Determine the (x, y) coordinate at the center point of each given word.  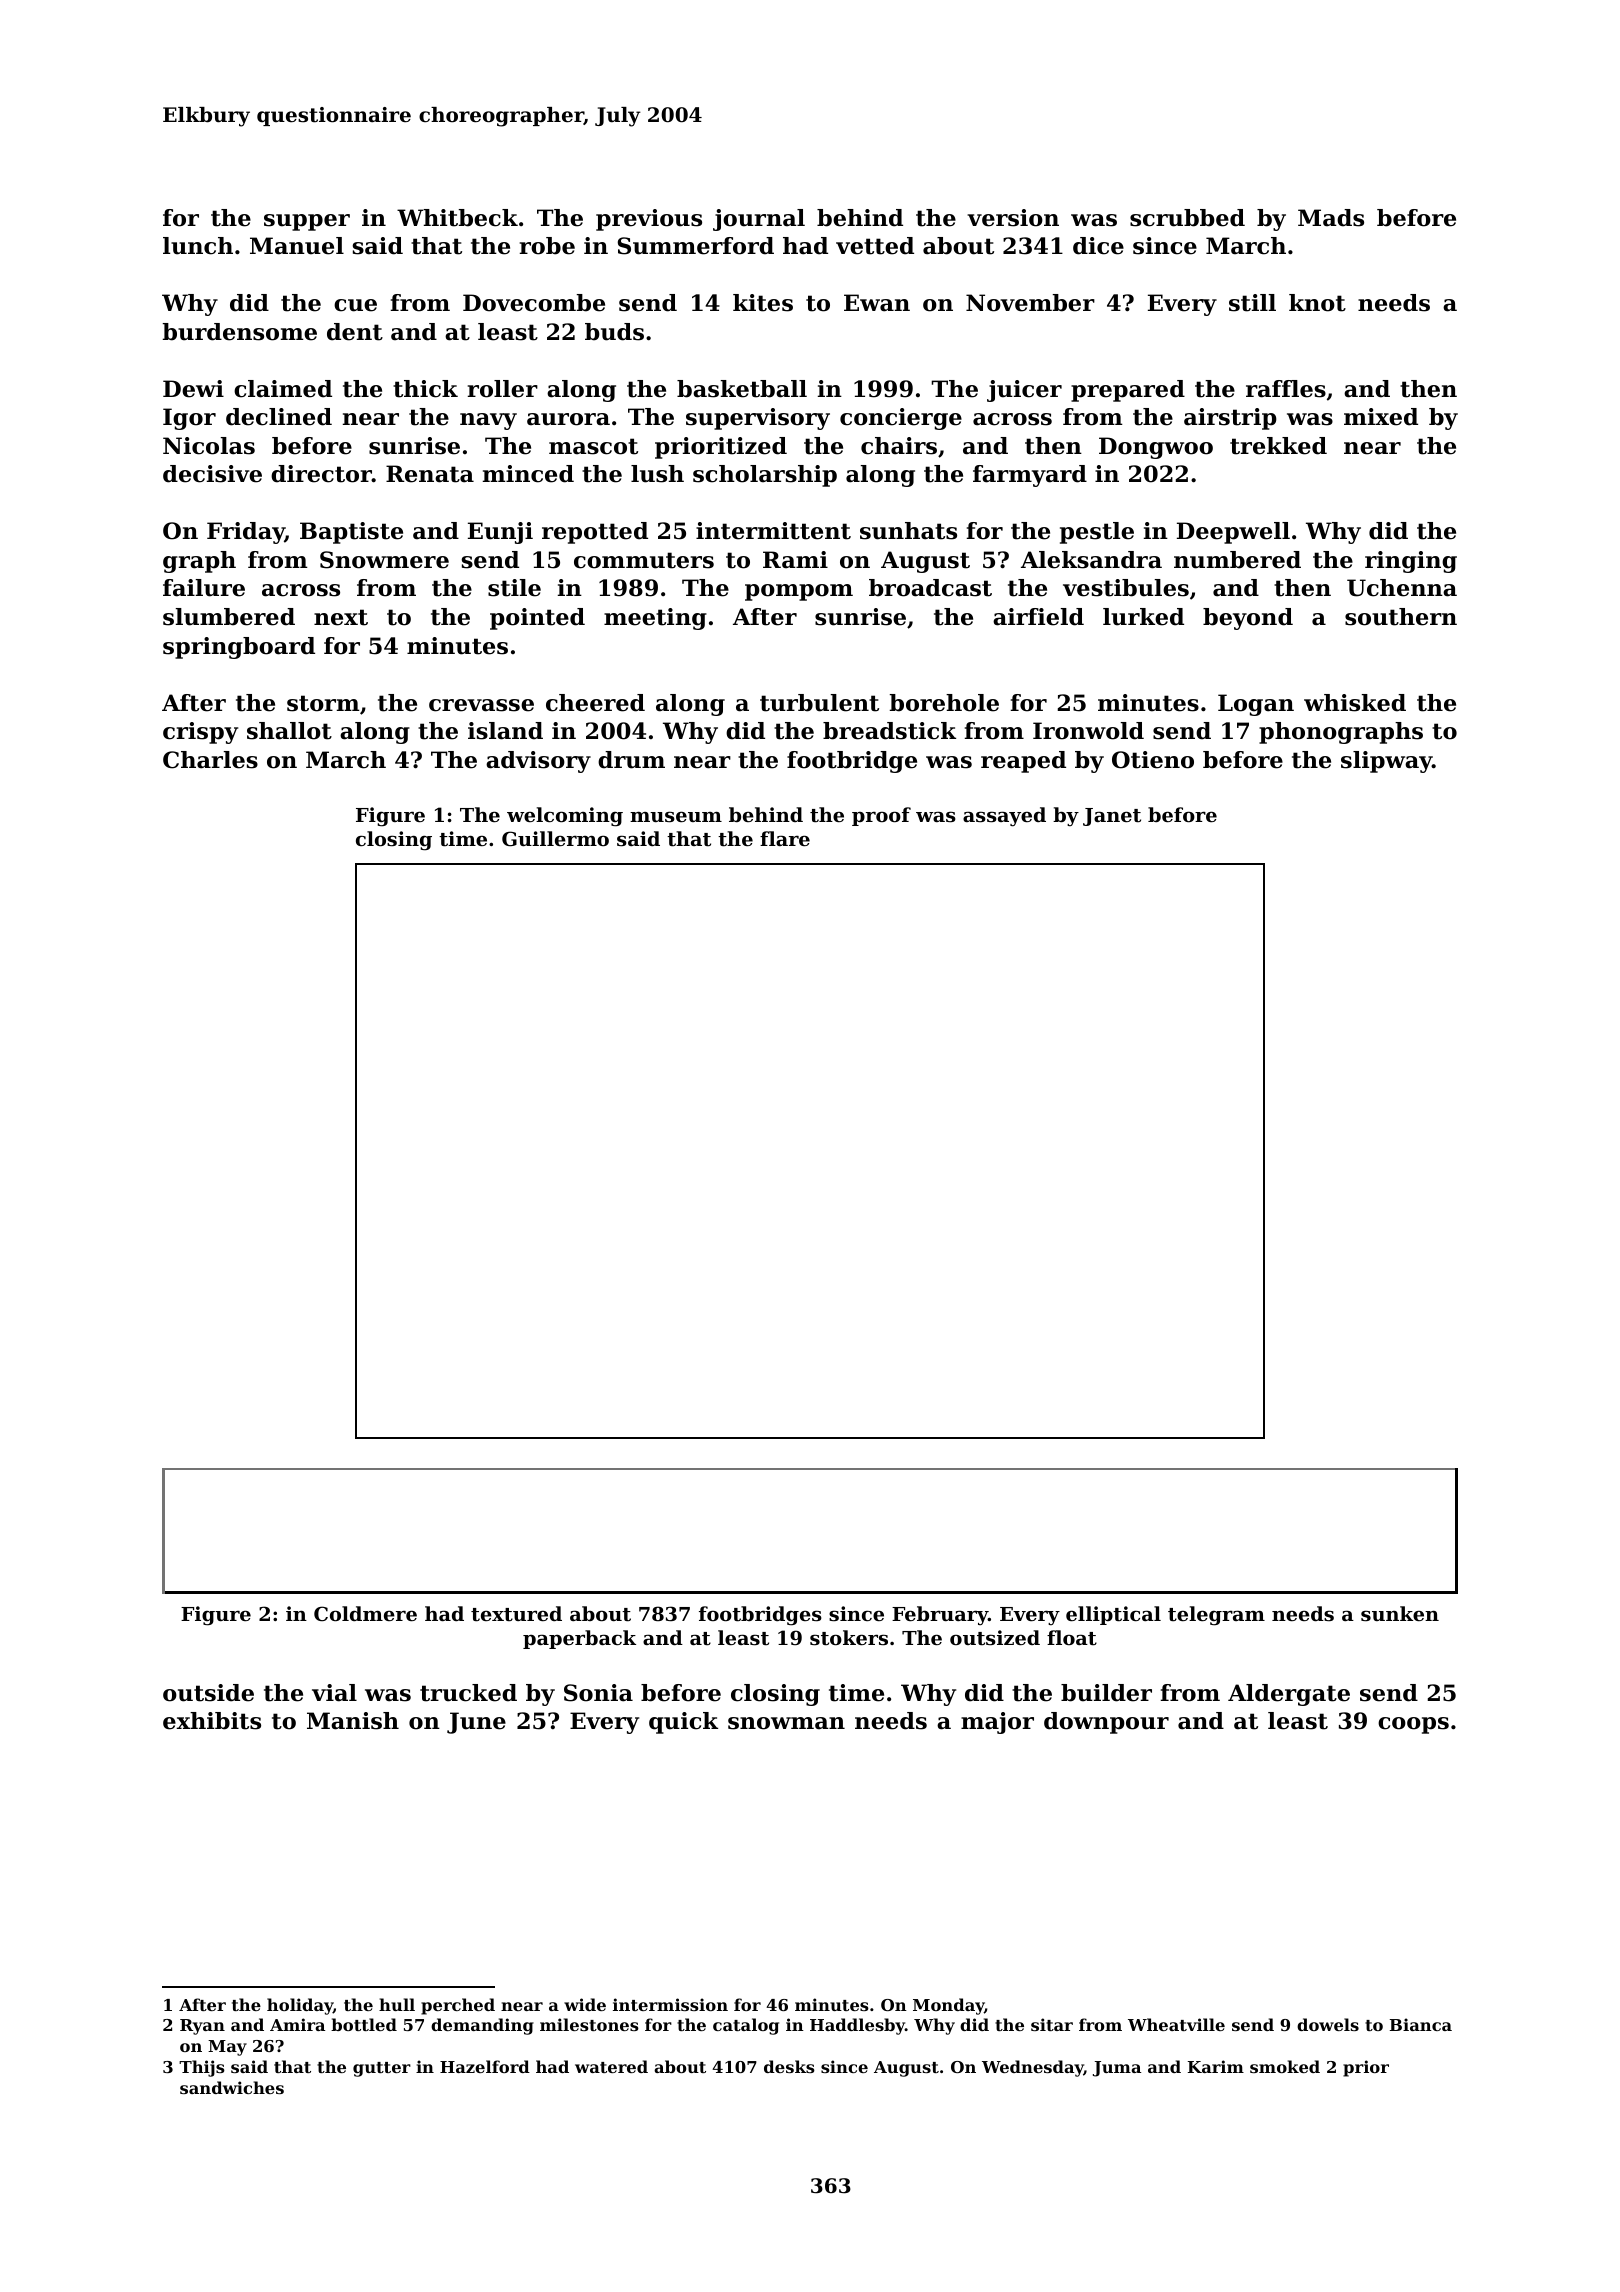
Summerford (696, 246)
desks (789, 2066)
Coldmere (365, 1613)
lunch (198, 246)
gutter (382, 2069)
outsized (995, 1638)
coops (1413, 1725)
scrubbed (1187, 218)
